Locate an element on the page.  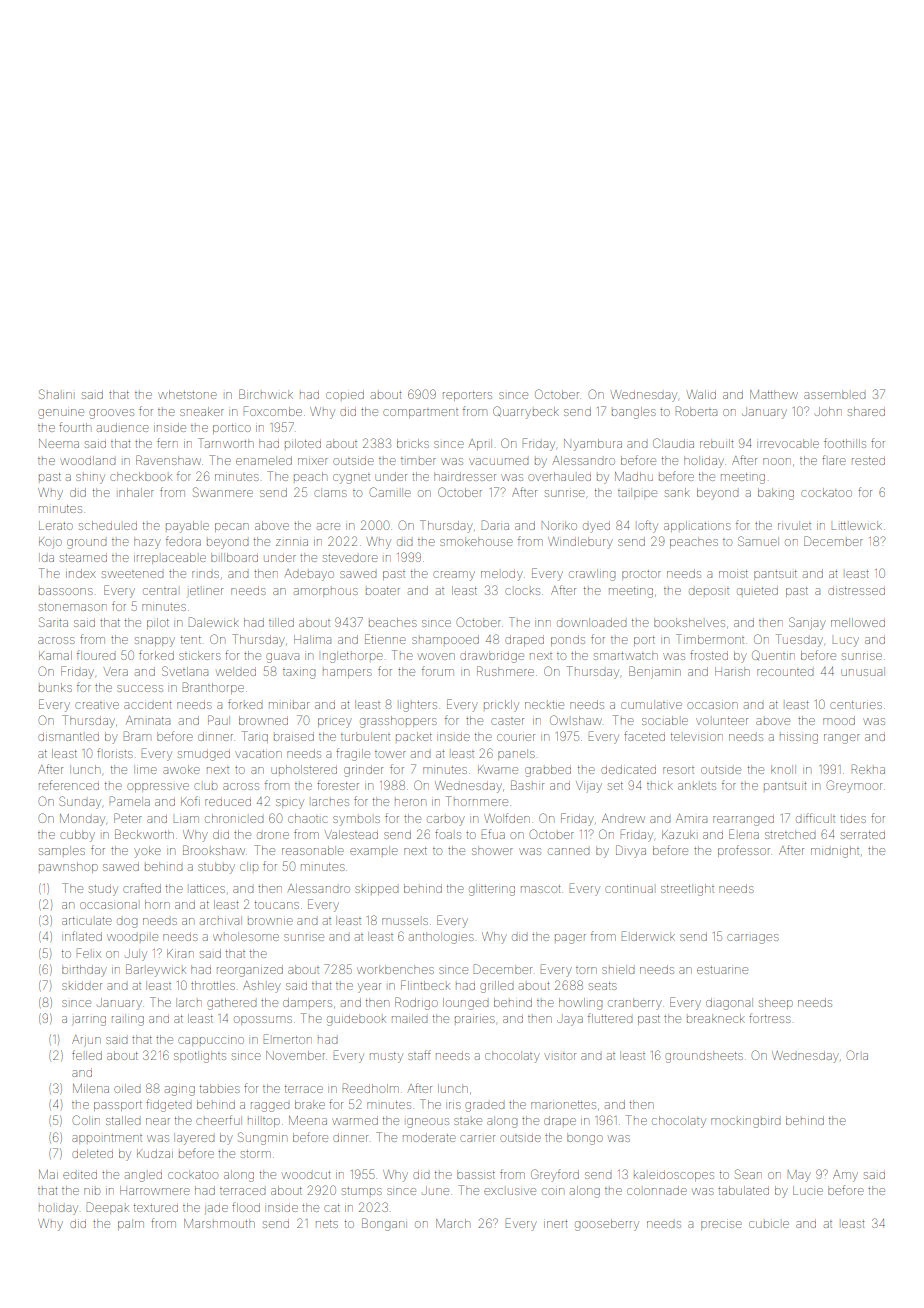
smokehouse is located at coordinates (476, 541).
